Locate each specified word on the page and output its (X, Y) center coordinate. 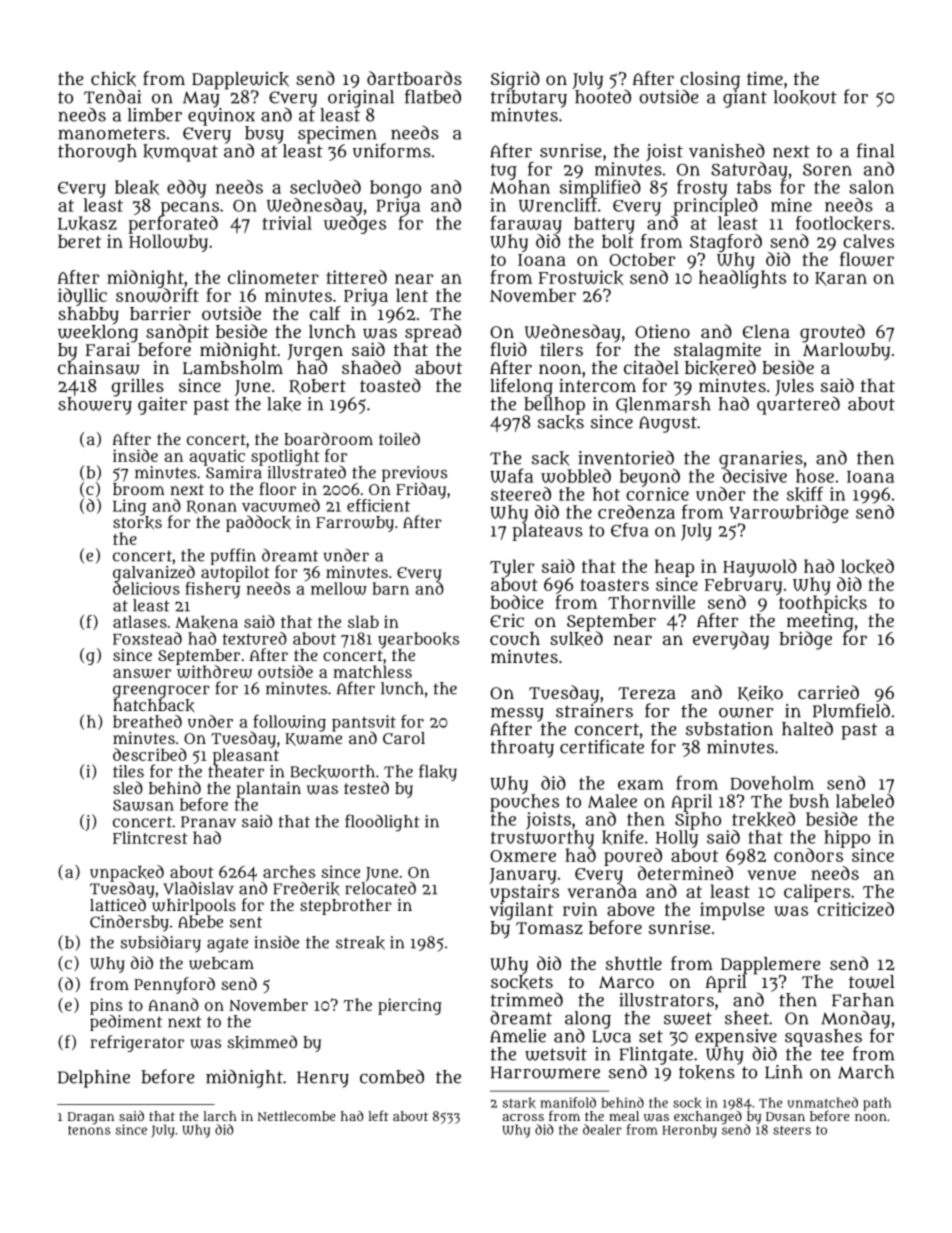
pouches (524, 803)
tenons (89, 1130)
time (765, 78)
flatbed (433, 96)
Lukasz (87, 223)
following (288, 723)
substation (729, 729)
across (523, 1117)
